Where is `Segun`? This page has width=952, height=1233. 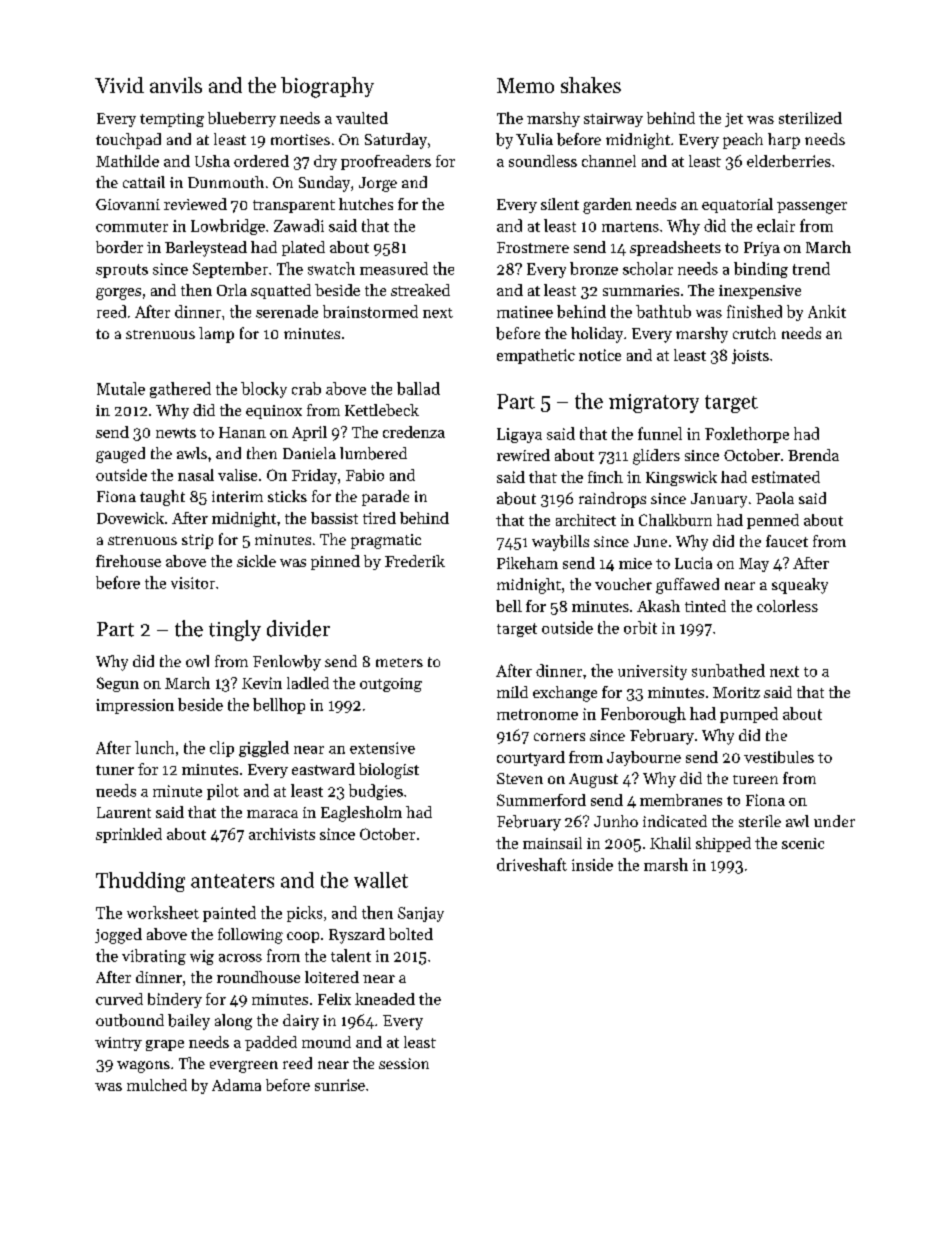 Segun is located at coordinates (118, 684).
